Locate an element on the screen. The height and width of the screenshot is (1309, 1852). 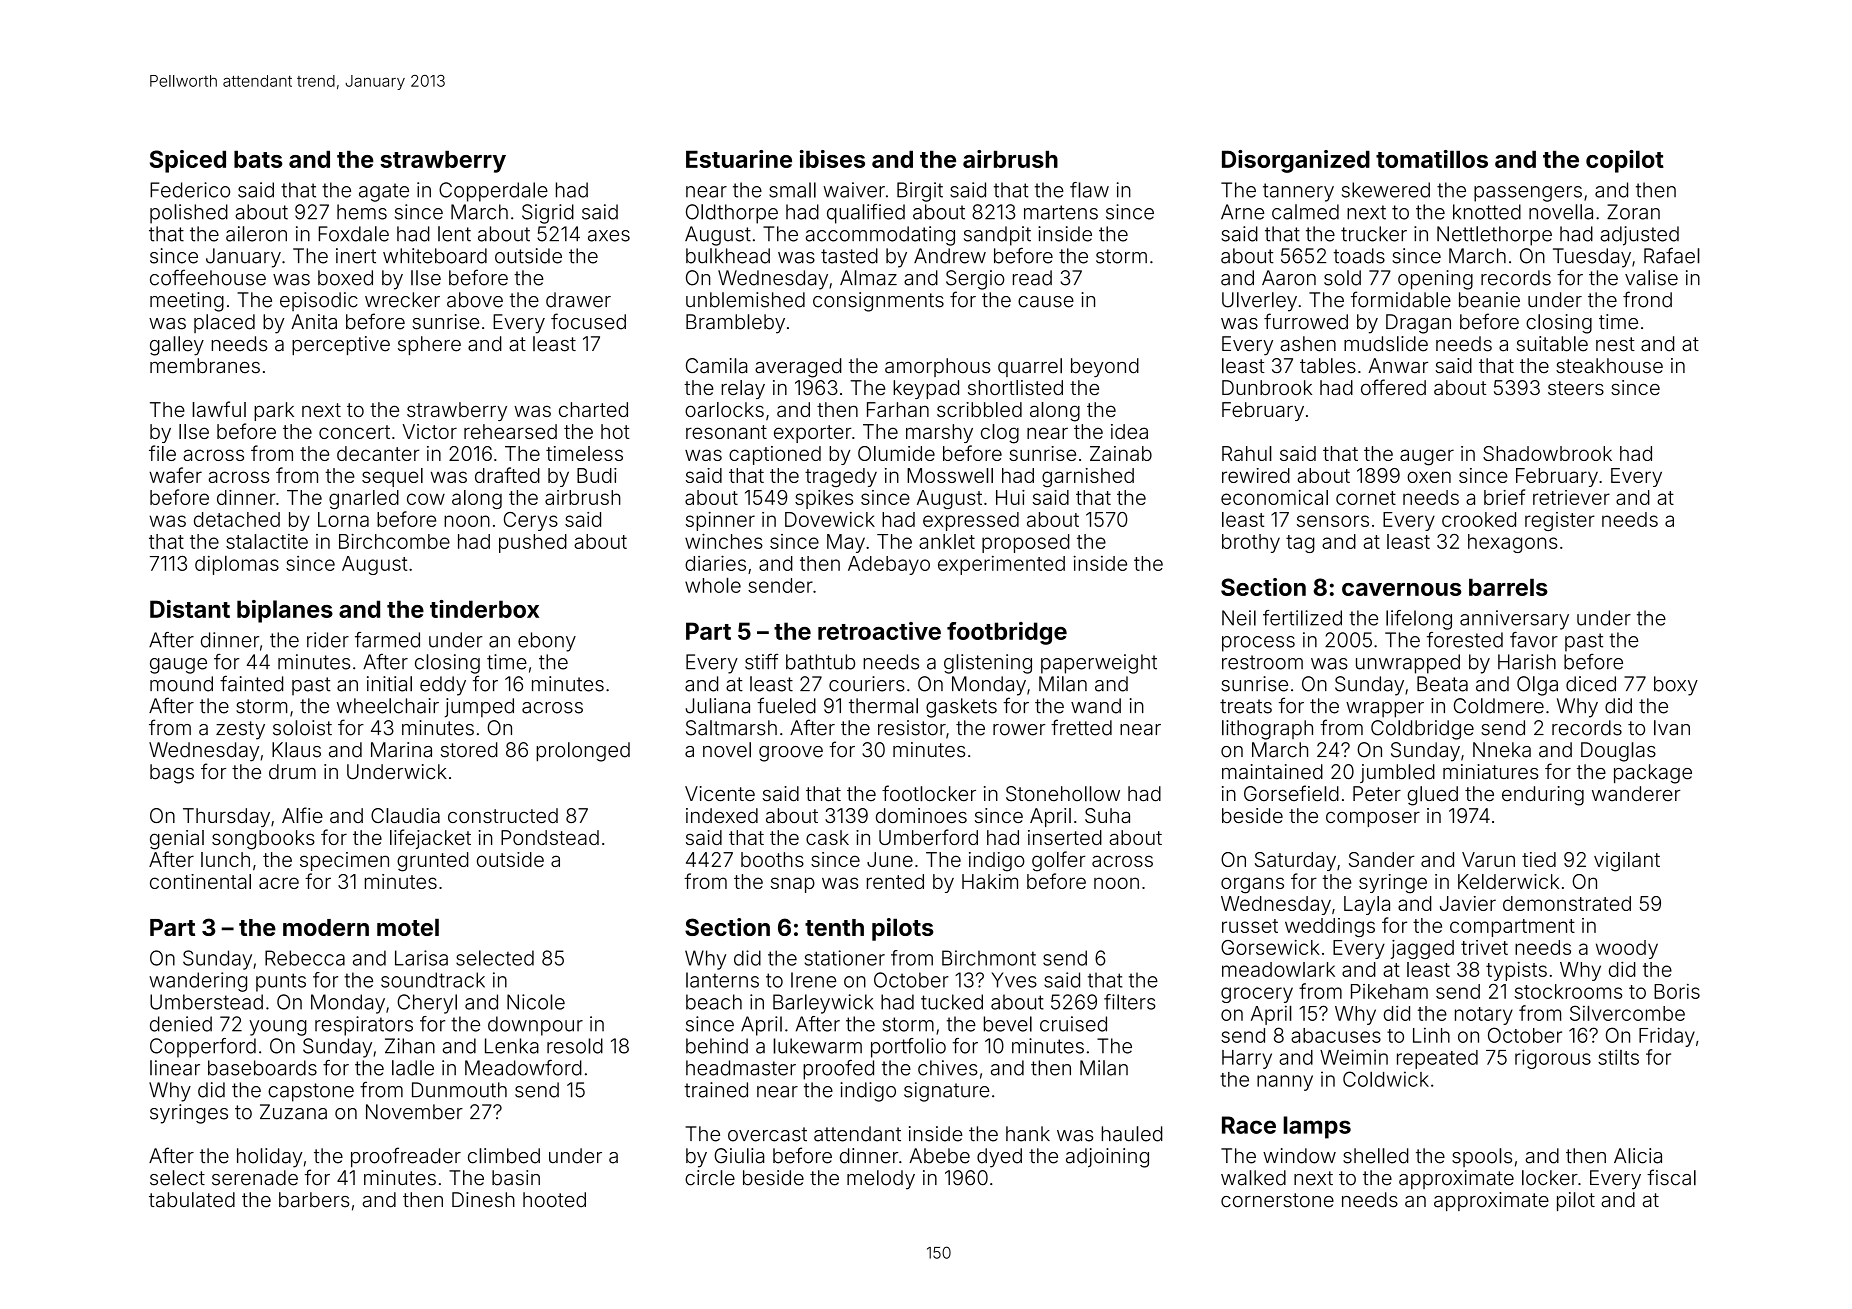
woody is located at coordinates (1627, 949).
